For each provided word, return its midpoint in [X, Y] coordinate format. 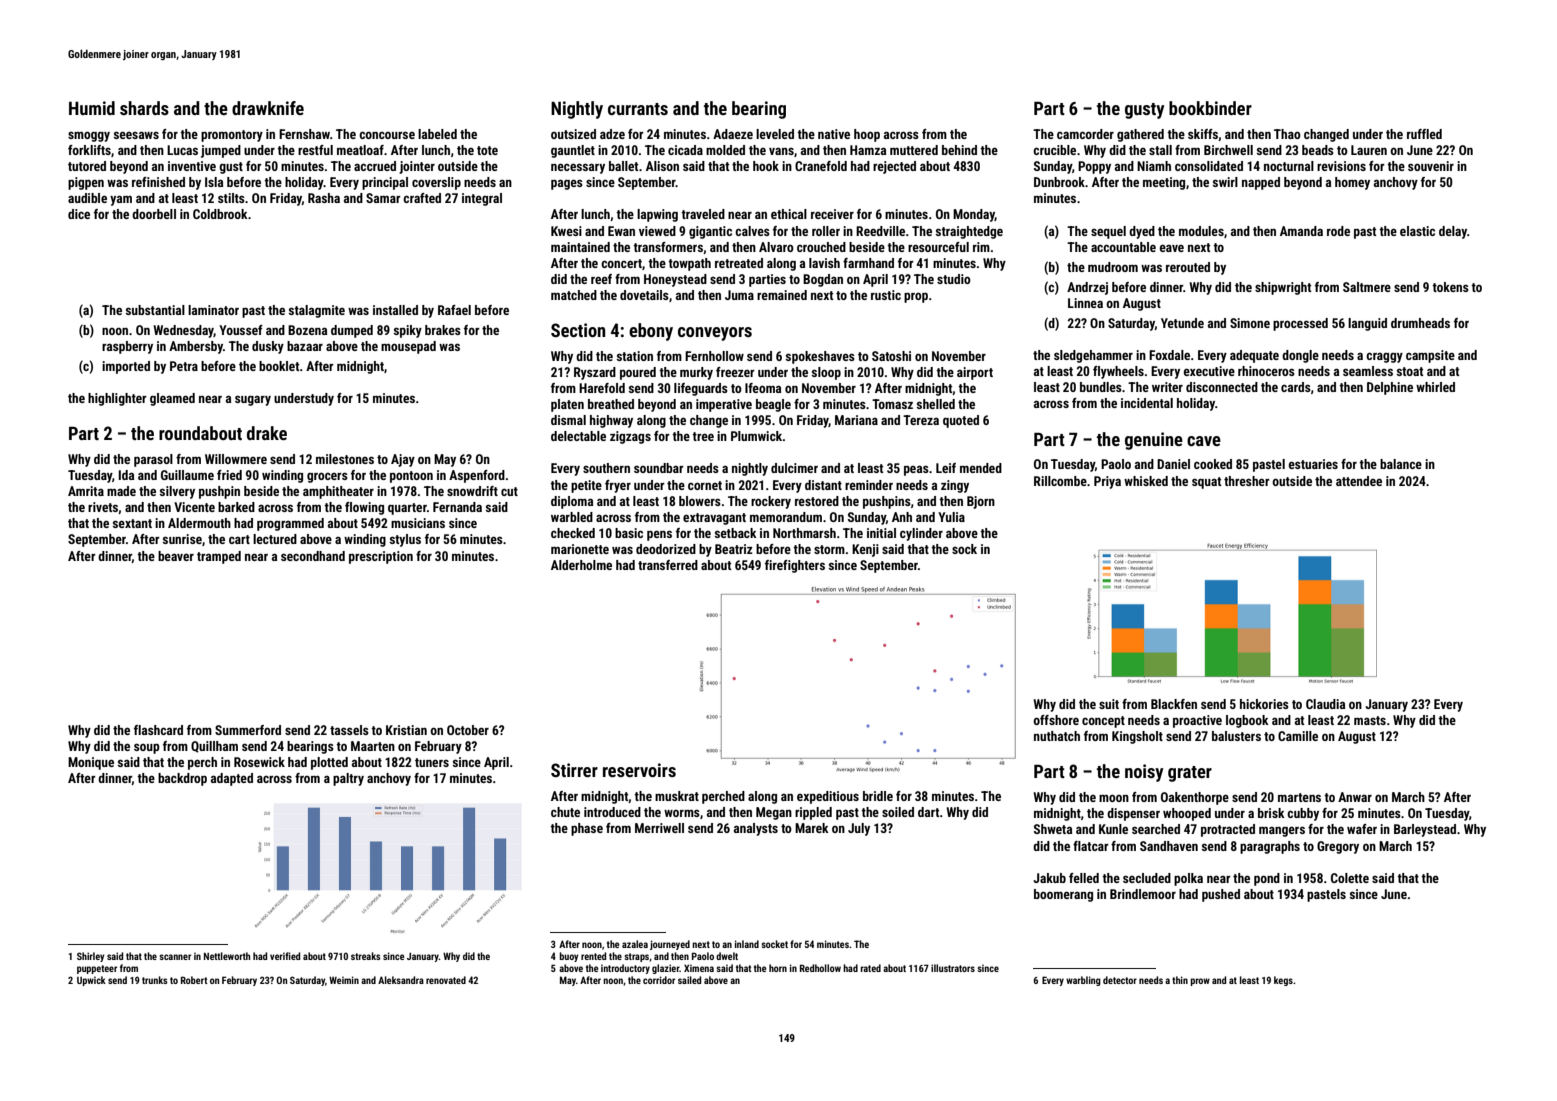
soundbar [659, 468]
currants [638, 109]
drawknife [268, 108]
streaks [366, 956]
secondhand [313, 556]
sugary [253, 400]
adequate [1254, 356]
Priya [1107, 482]
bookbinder [1210, 108]
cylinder [921, 534]
